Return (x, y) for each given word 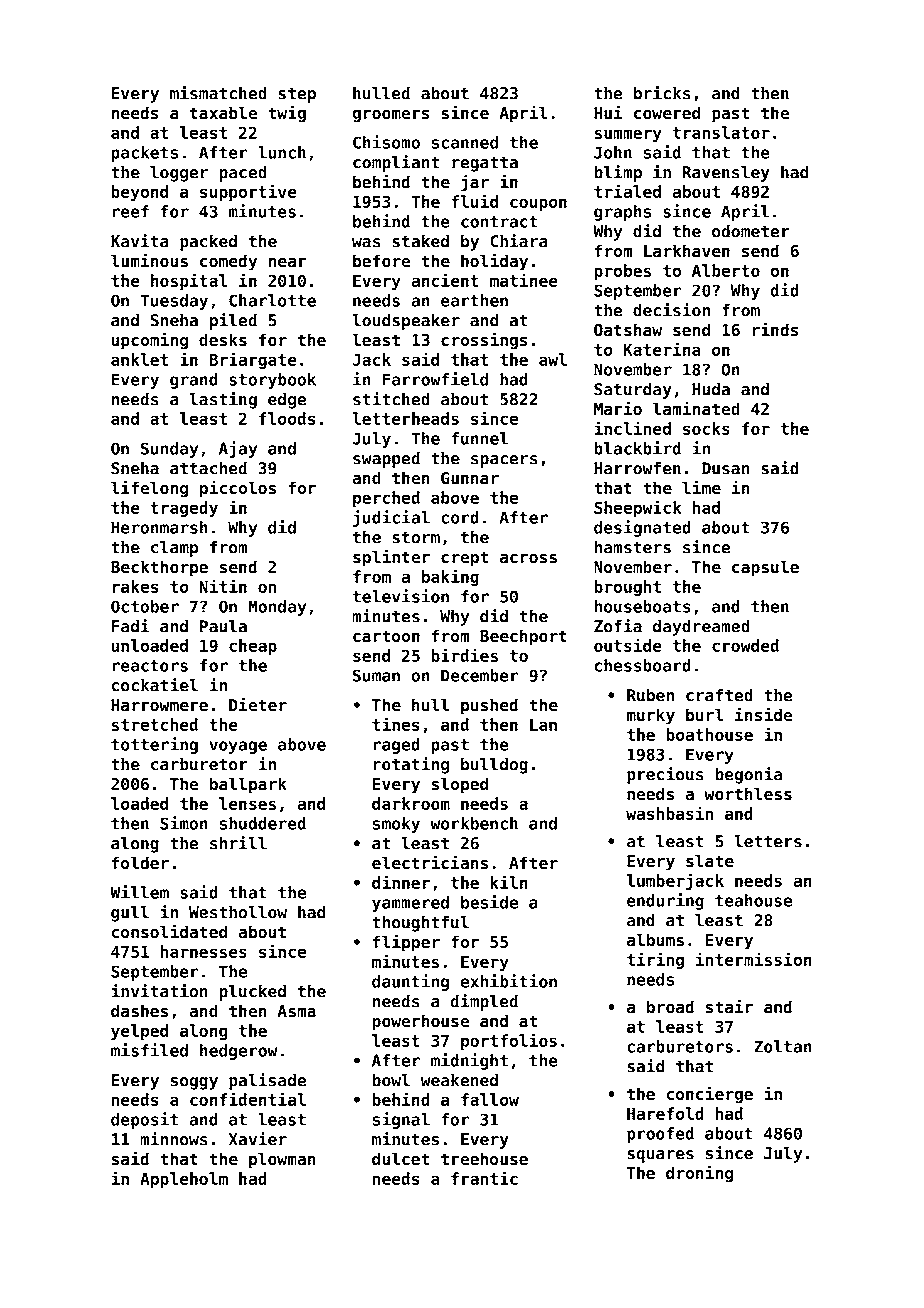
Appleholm (184, 1180)
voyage (238, 747)
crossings (484, 341)
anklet (139, 359)
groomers (391, 116)
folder (140, 863)
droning (699, 1174)
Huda (711, 389)
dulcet (401, 1159)
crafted (719, 695)
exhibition (508, 981)
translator (721, 132)
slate (710, 860)
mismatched (218, 93)
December (480, 675)
